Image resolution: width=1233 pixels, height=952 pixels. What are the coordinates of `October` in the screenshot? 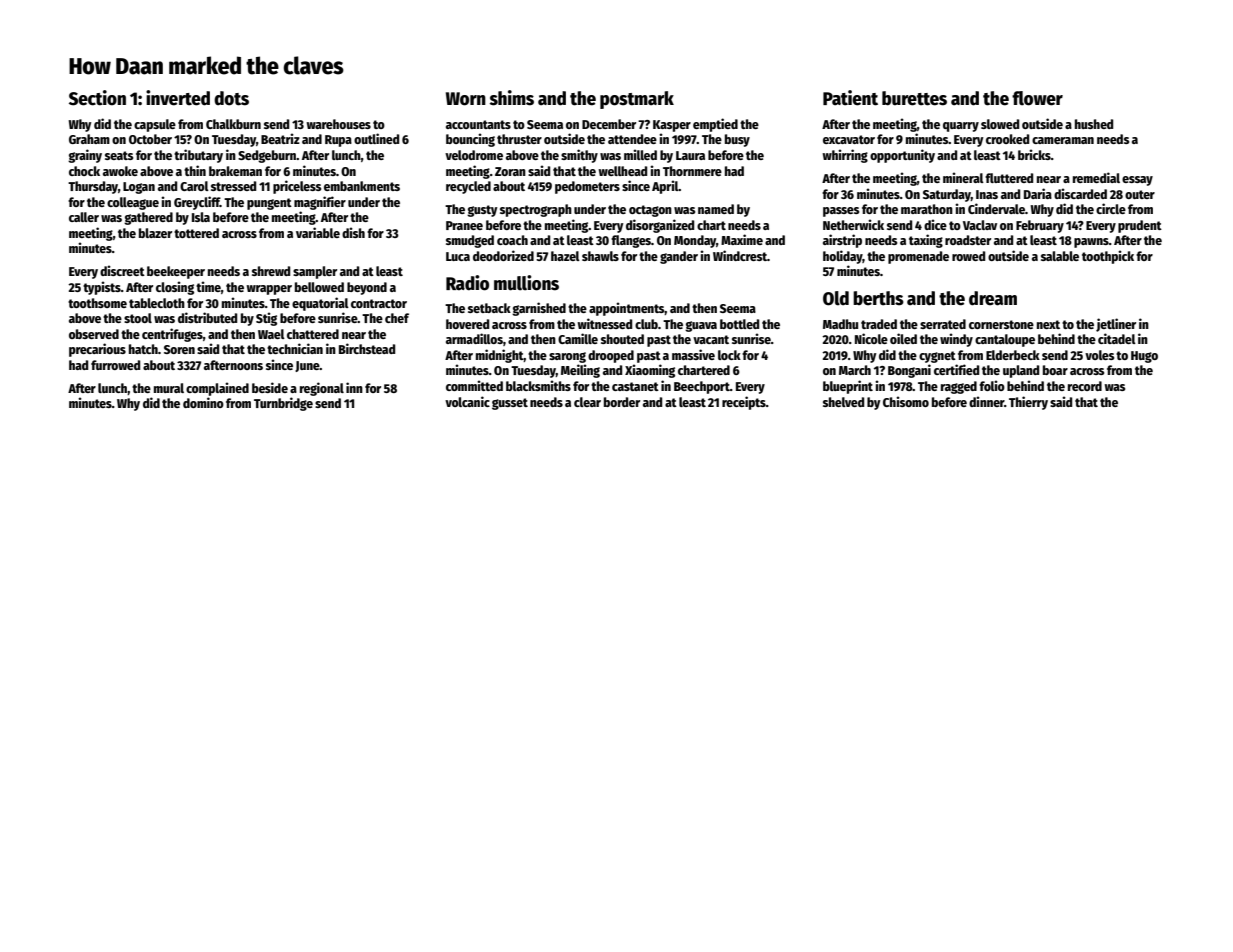 It's located at (150, 139).
